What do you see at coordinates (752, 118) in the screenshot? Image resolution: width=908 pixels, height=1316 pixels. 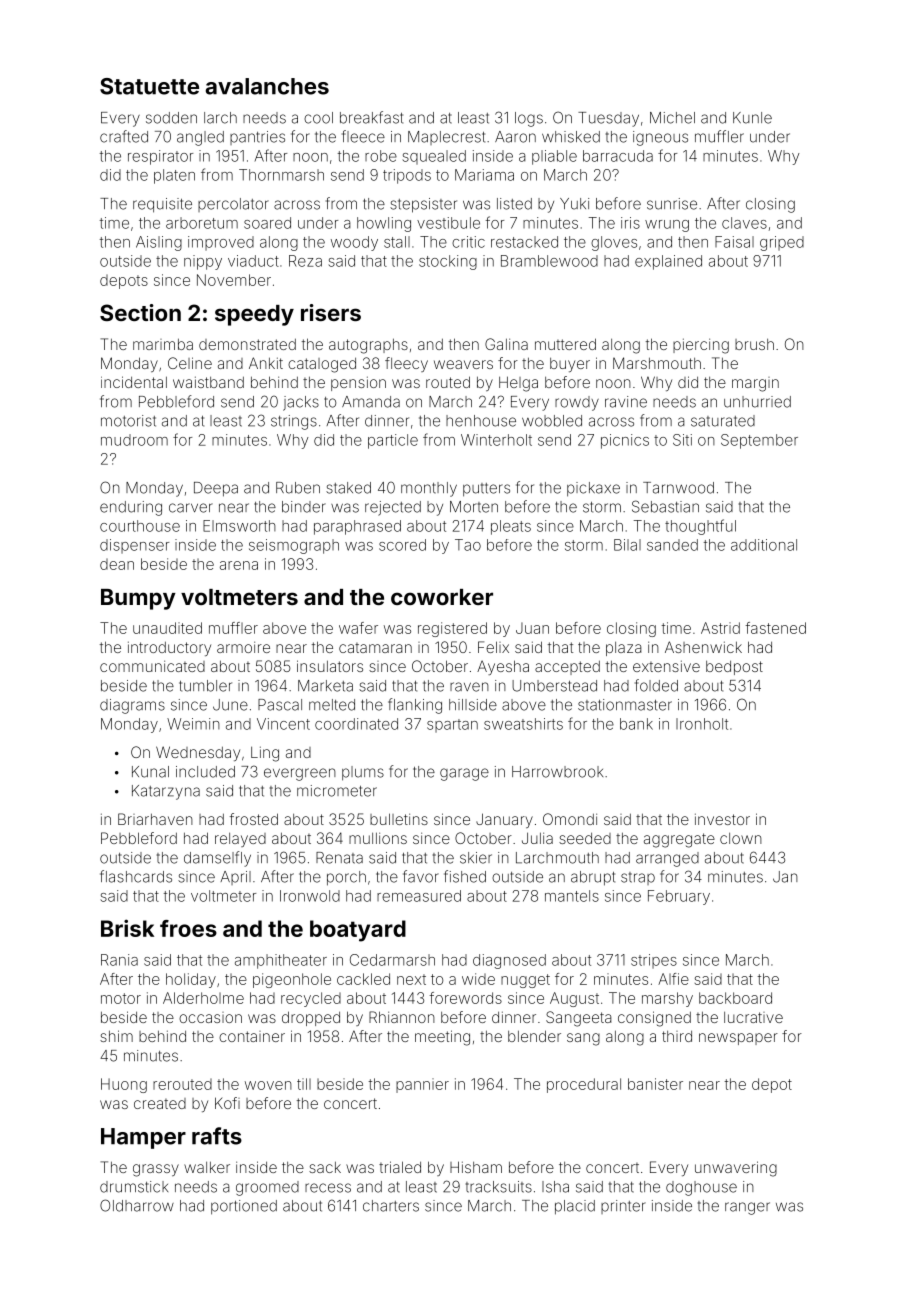 I see `Kunle` at bounding box center [752, 118].
